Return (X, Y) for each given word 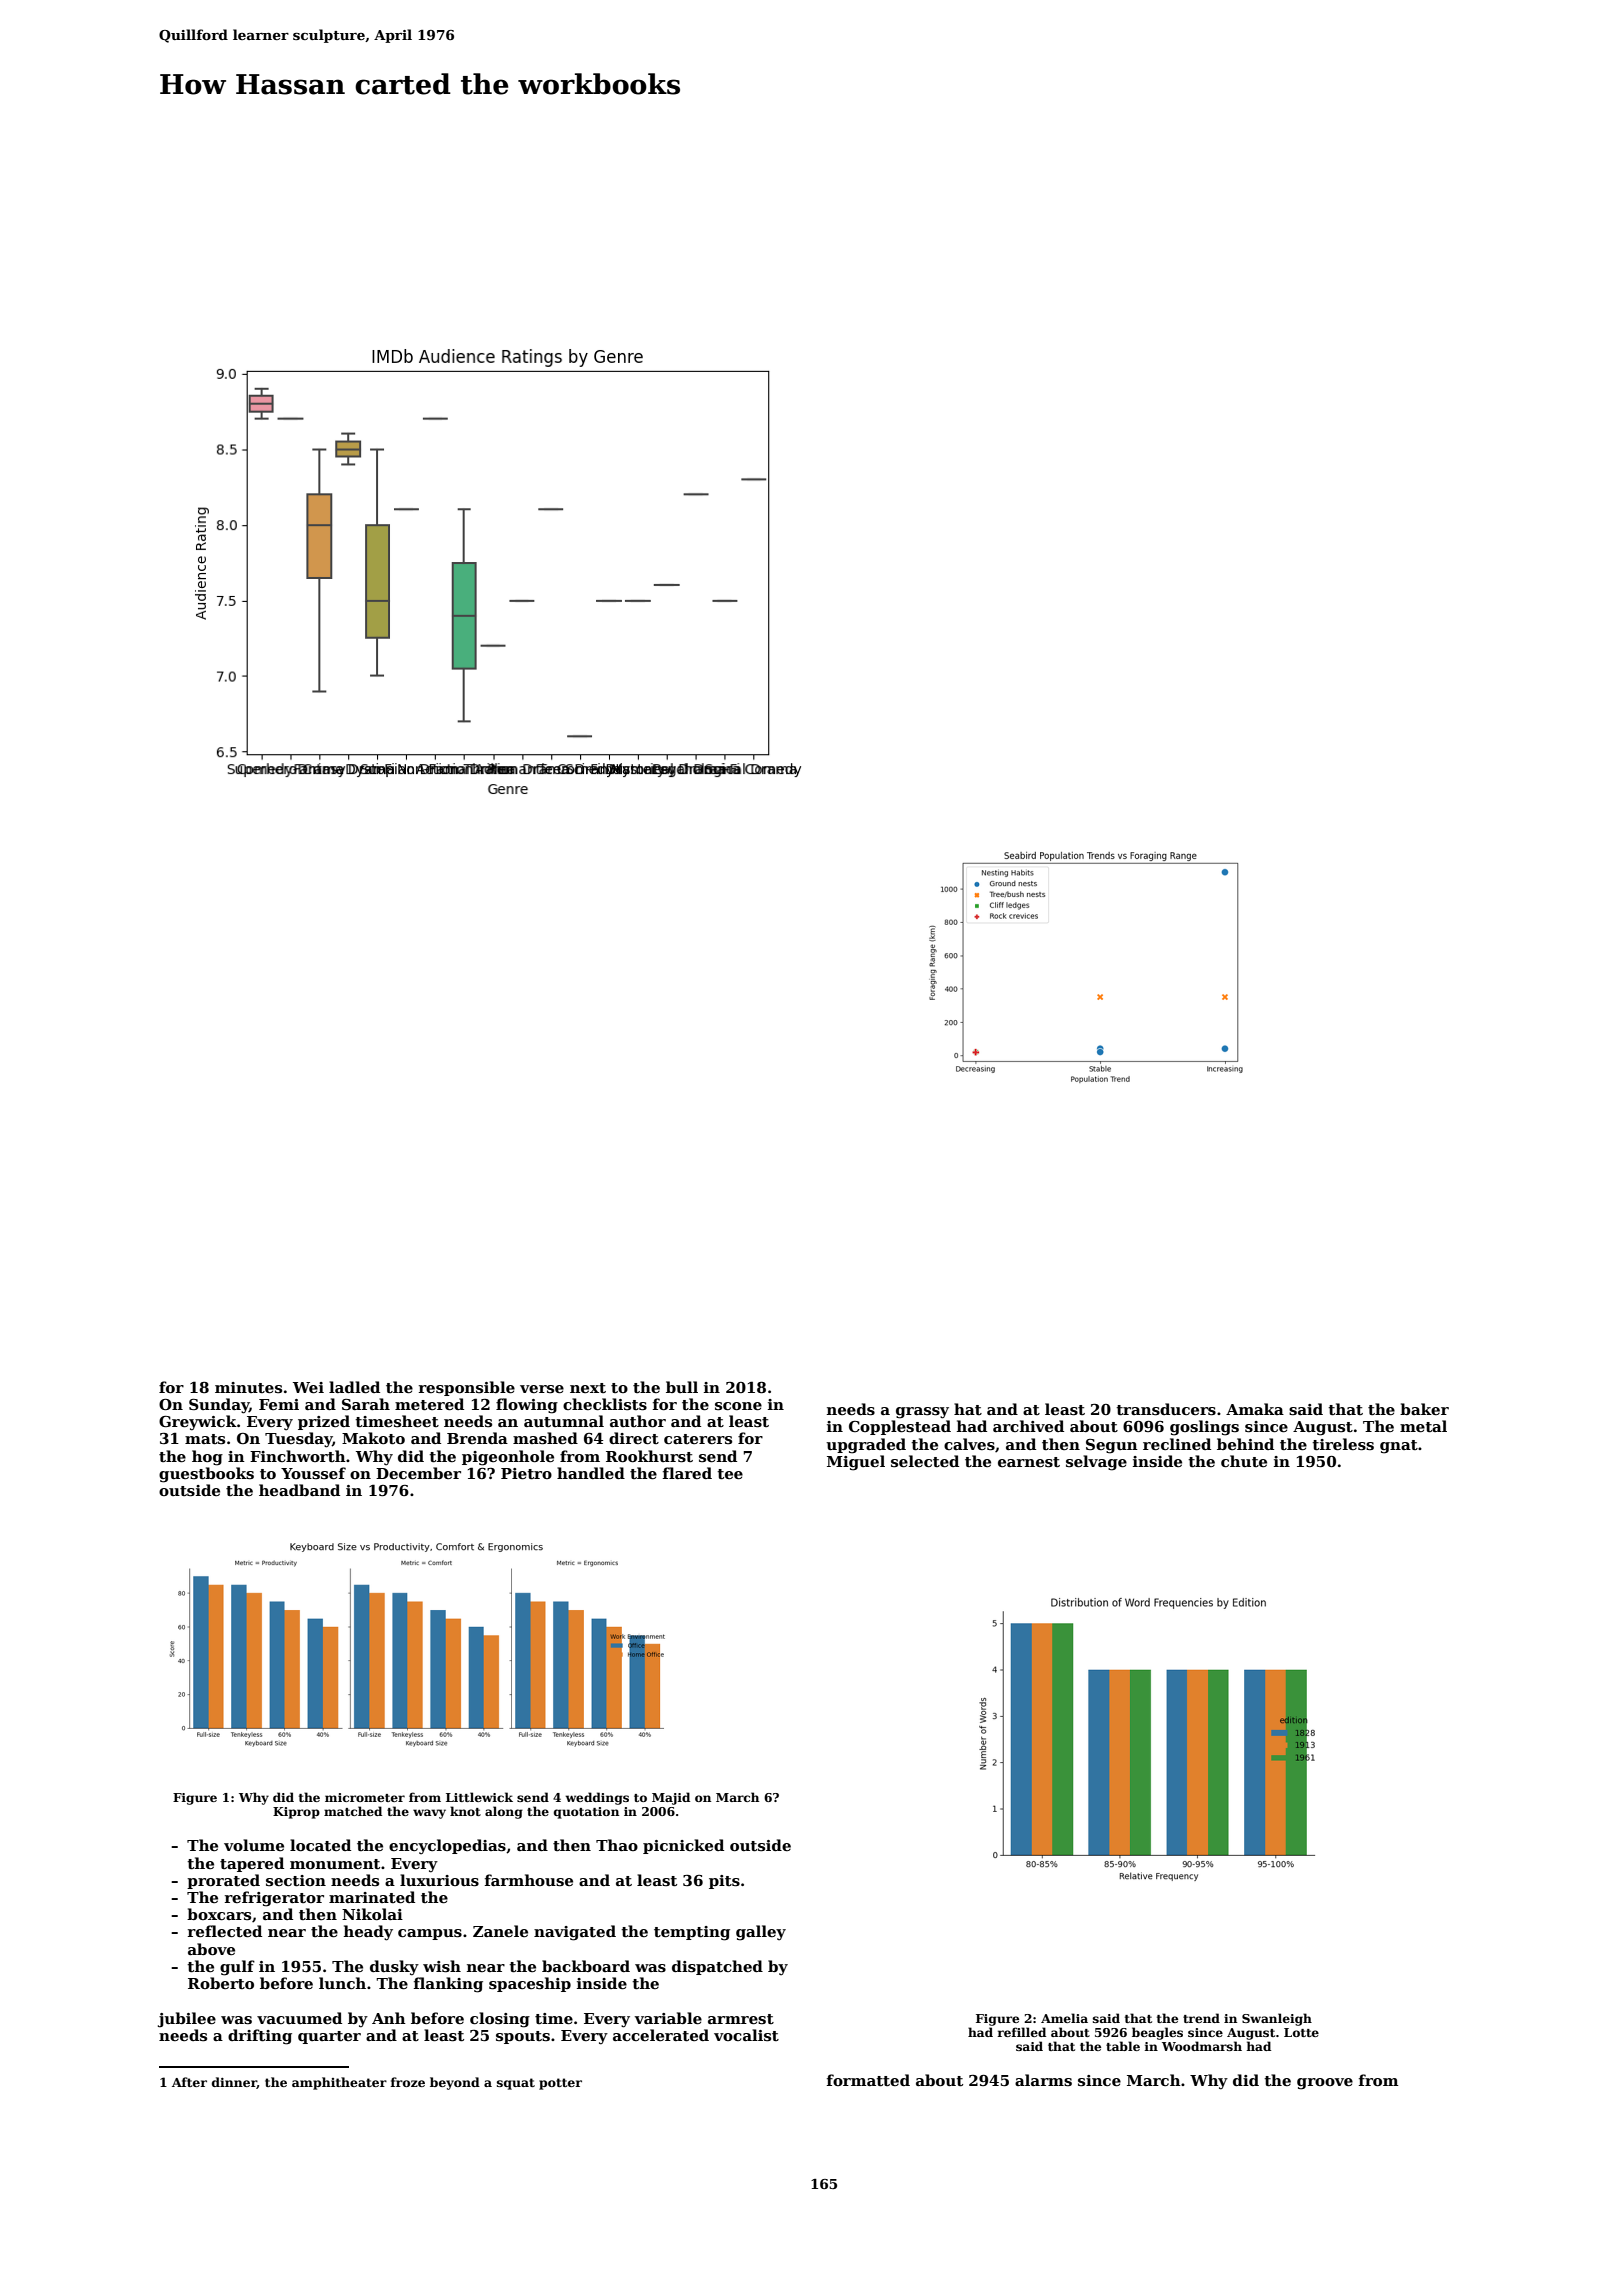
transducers (1166, 1409)
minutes (248, 1388)
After (189, 2082)
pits (724, 1882)
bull (682, 1387)
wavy (429, 1814)
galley (761, 1933)
